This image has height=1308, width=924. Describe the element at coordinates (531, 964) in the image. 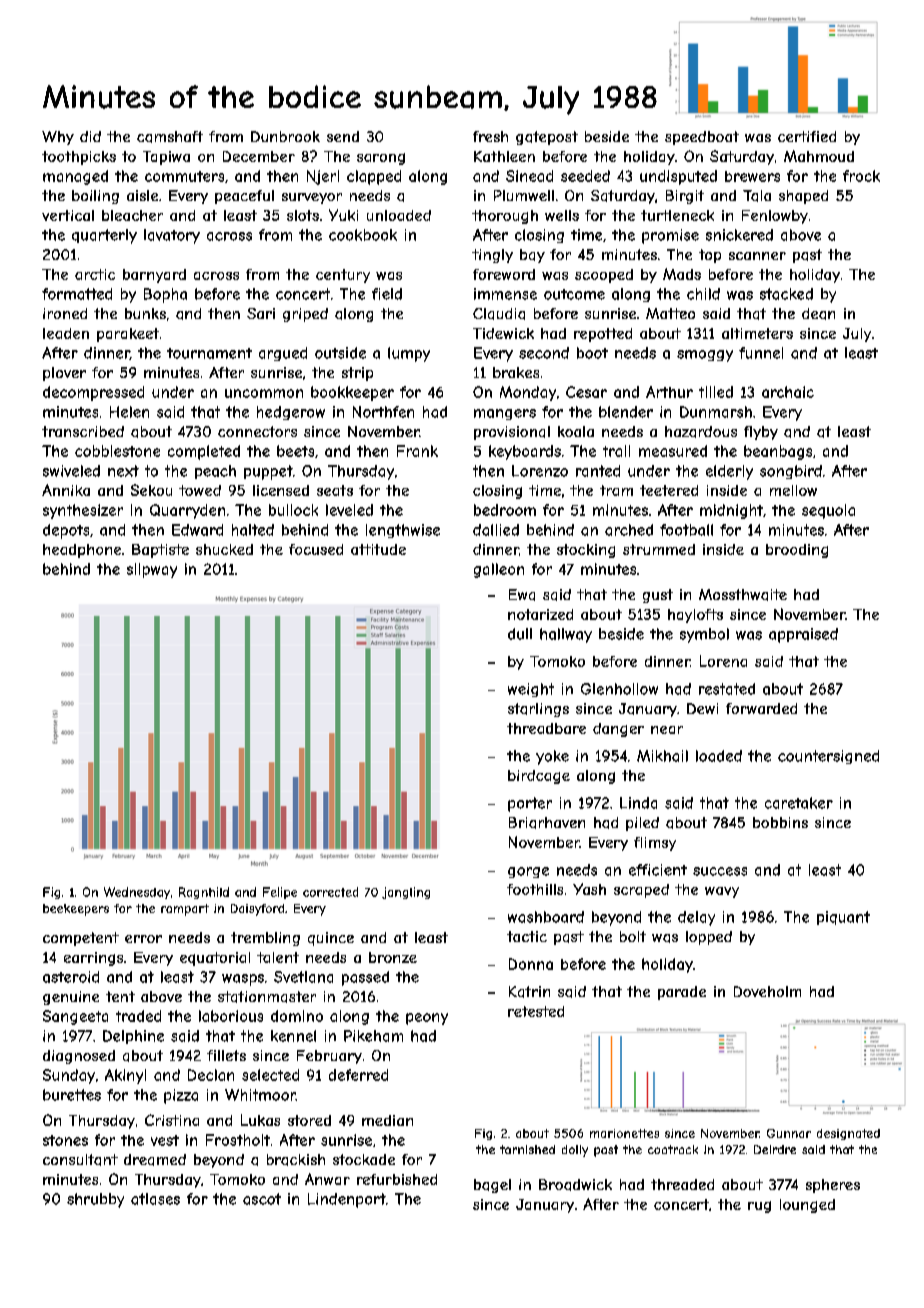

I see `Donna` at that location.
